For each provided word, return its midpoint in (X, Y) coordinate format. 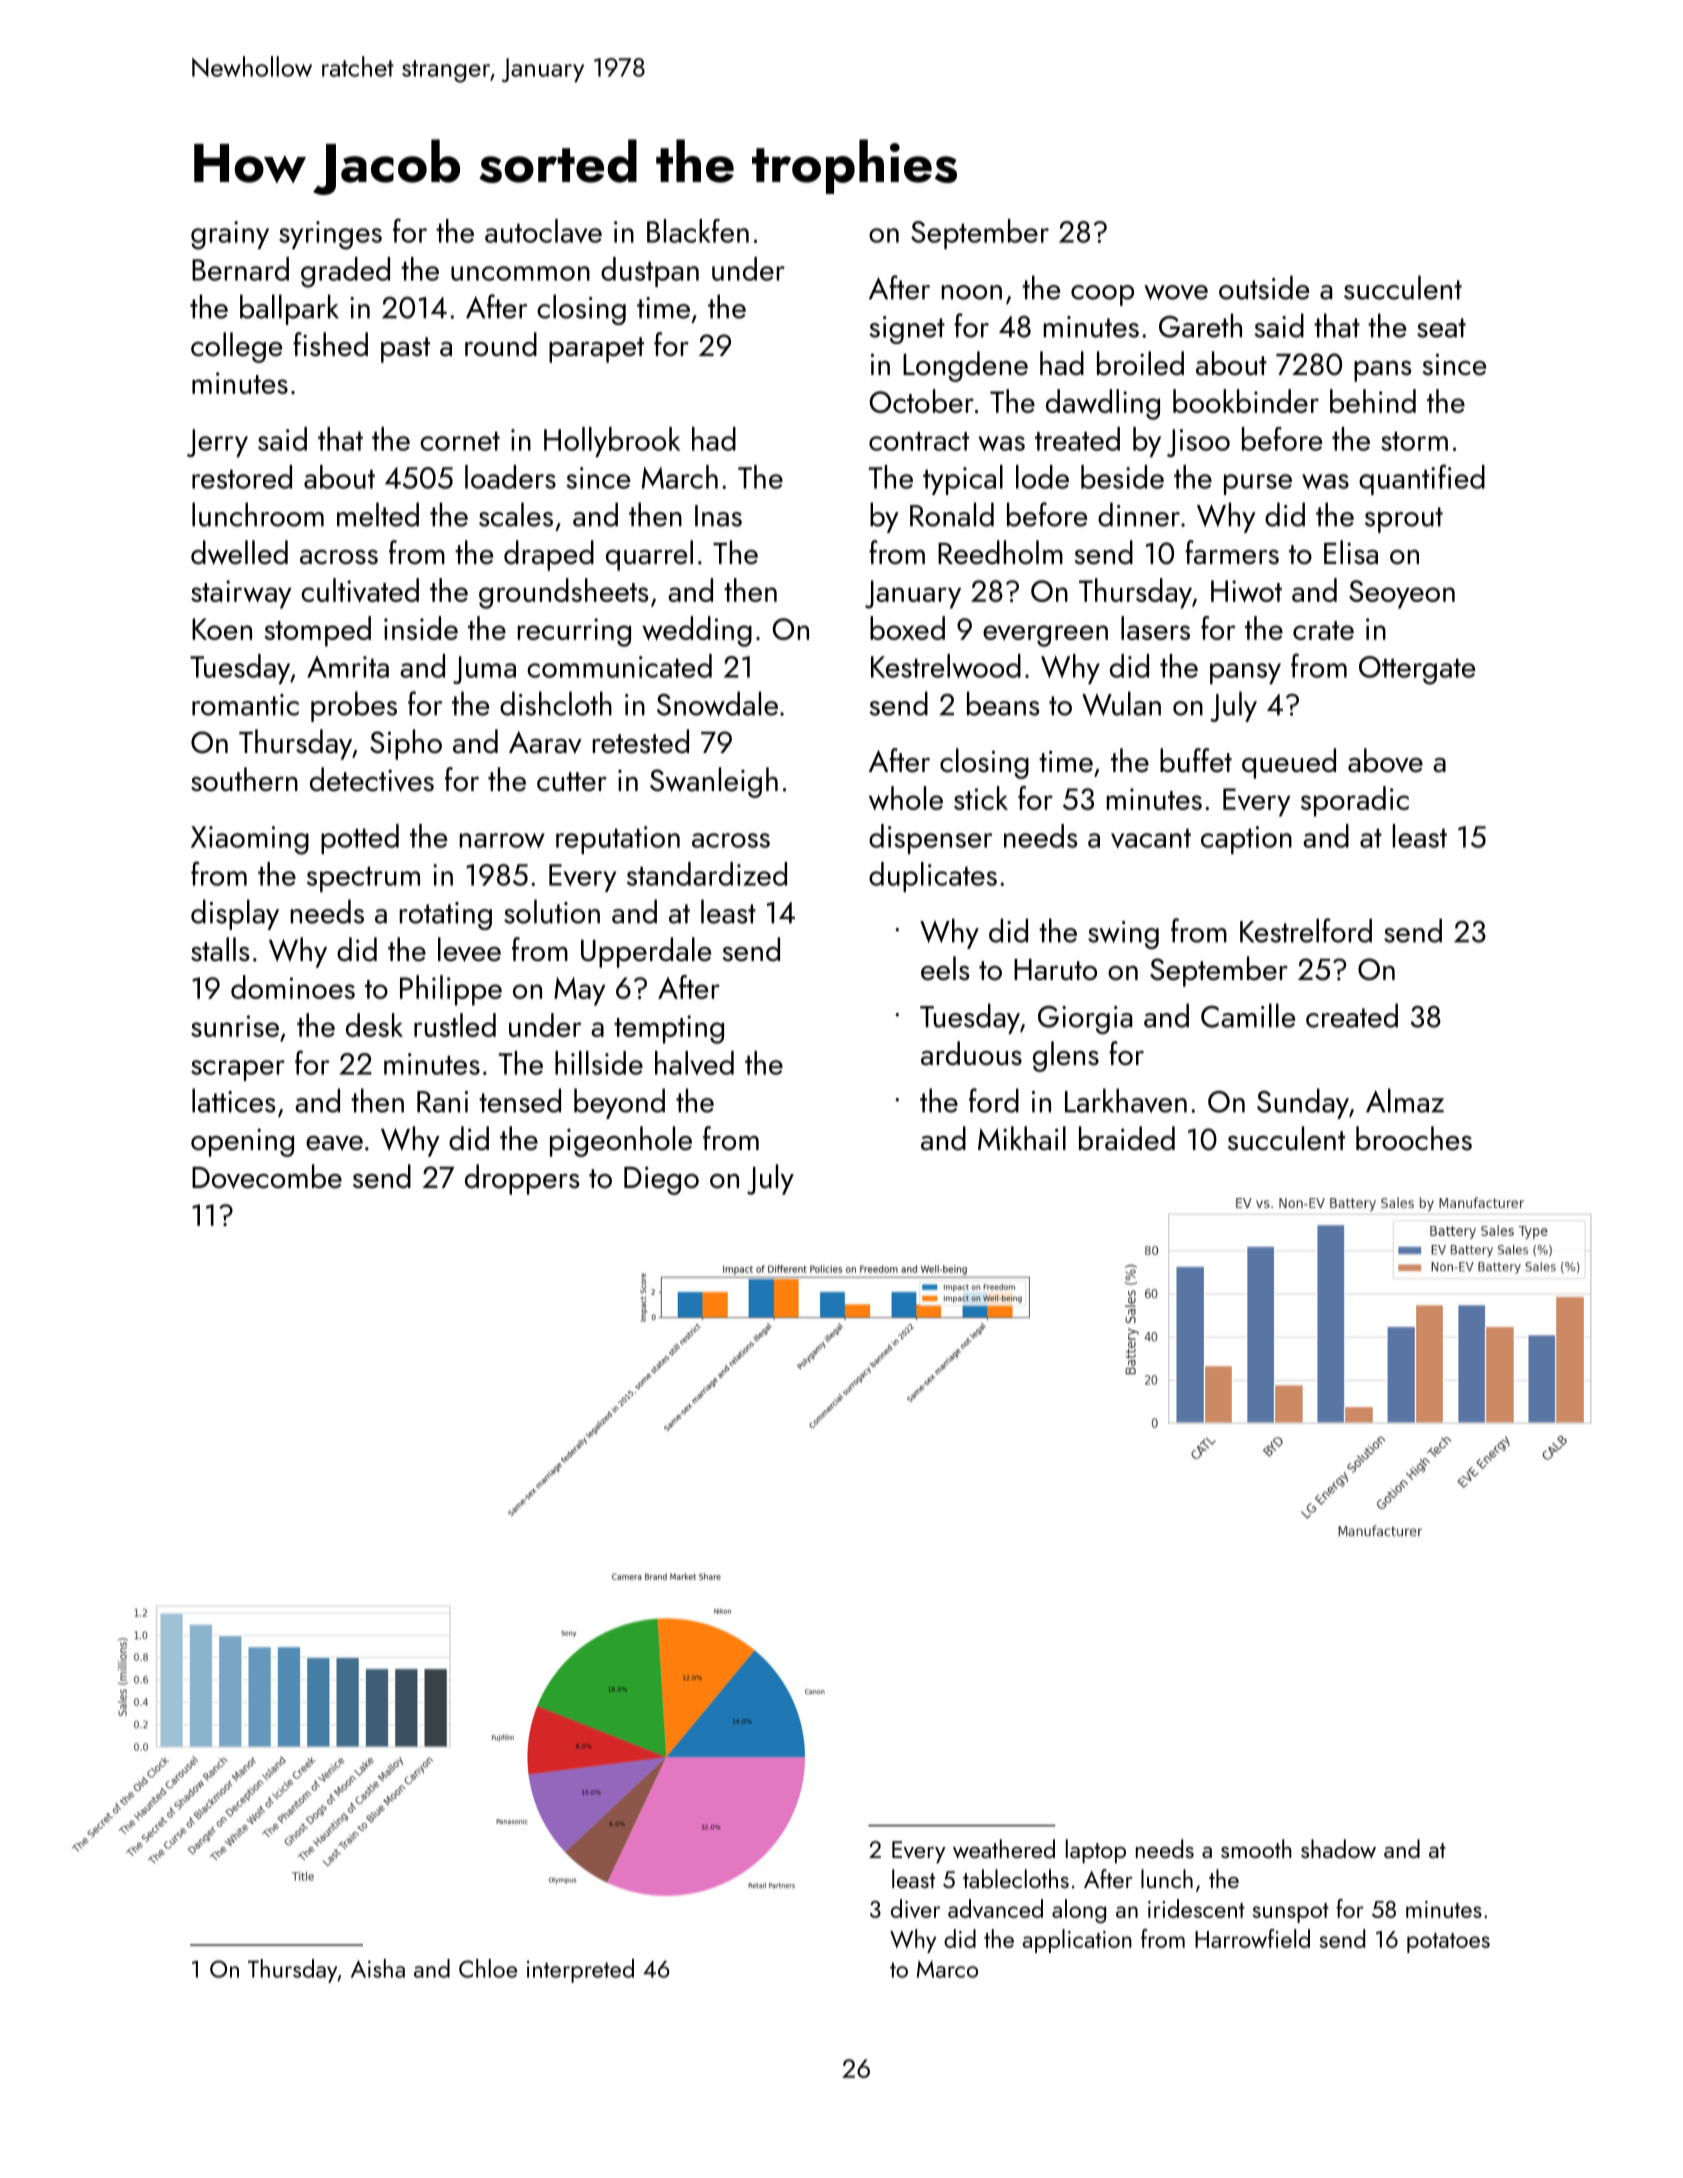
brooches (1414, 1138)
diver (915, 1908)
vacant (1151, 838)
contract (919, 441)
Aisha (378, 1968)
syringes (330, 235)
